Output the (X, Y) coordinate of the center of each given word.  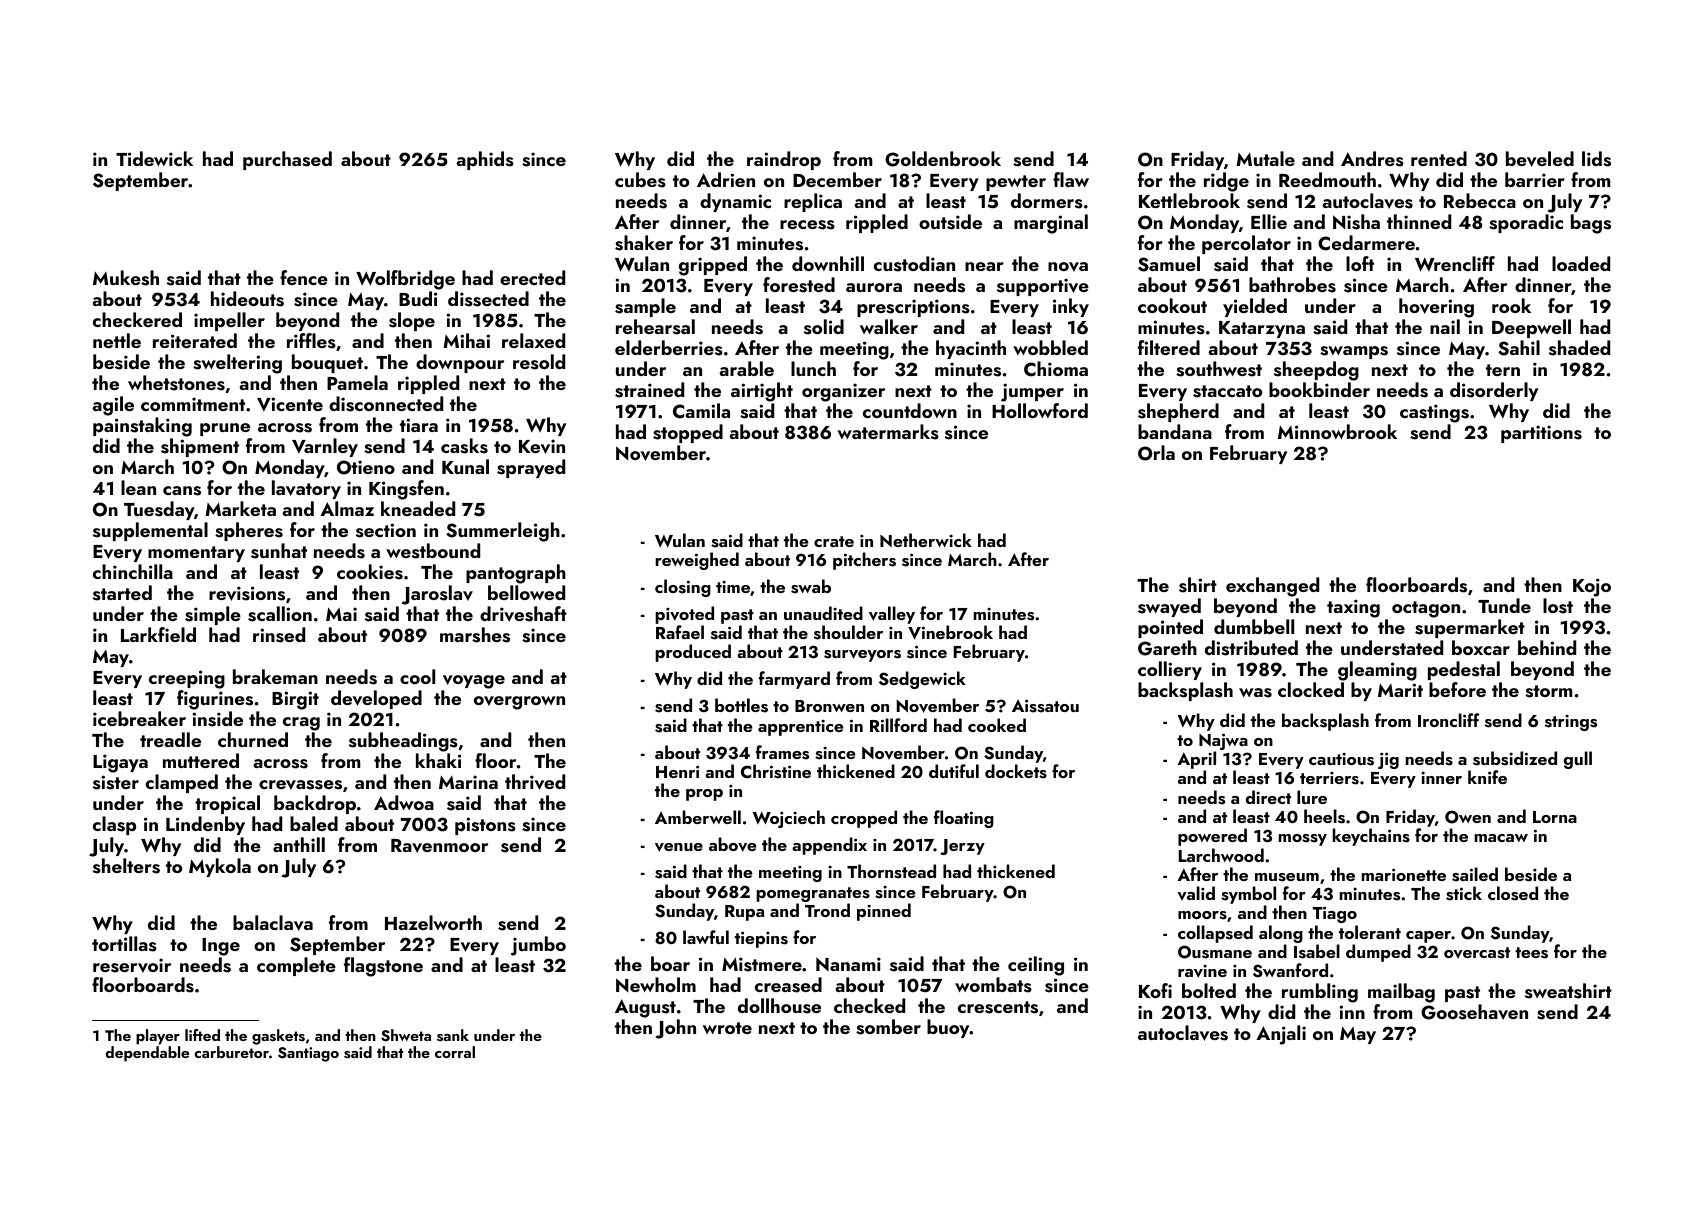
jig (1388, 760)
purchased (287, 160)
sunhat (279, 551)
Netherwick (926, 540)
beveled (1540, 159)
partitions (1541, 434)
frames (782, 752)
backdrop (315, 804)
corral (455, 1052)
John (675, 1029)
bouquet (327, 363)
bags (1591, 224)
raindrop (784, 160)
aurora (874, 287)
